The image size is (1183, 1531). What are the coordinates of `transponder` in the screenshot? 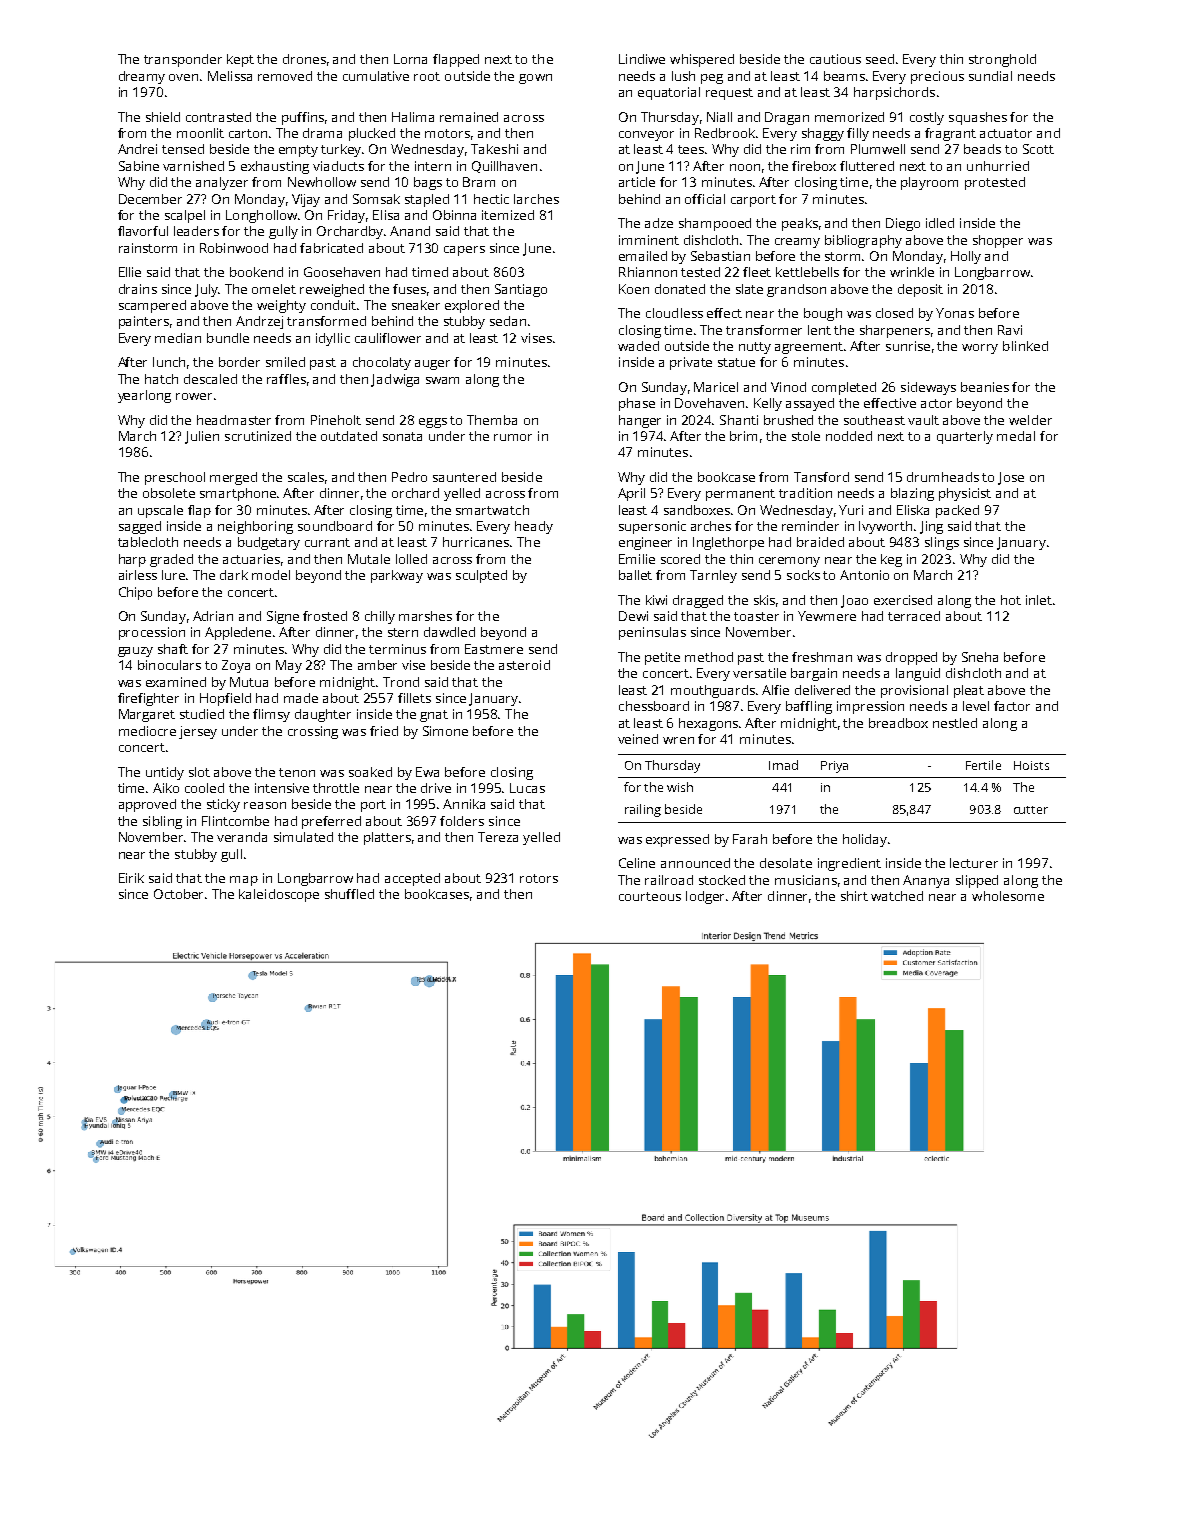 It's located at (183, 60).
